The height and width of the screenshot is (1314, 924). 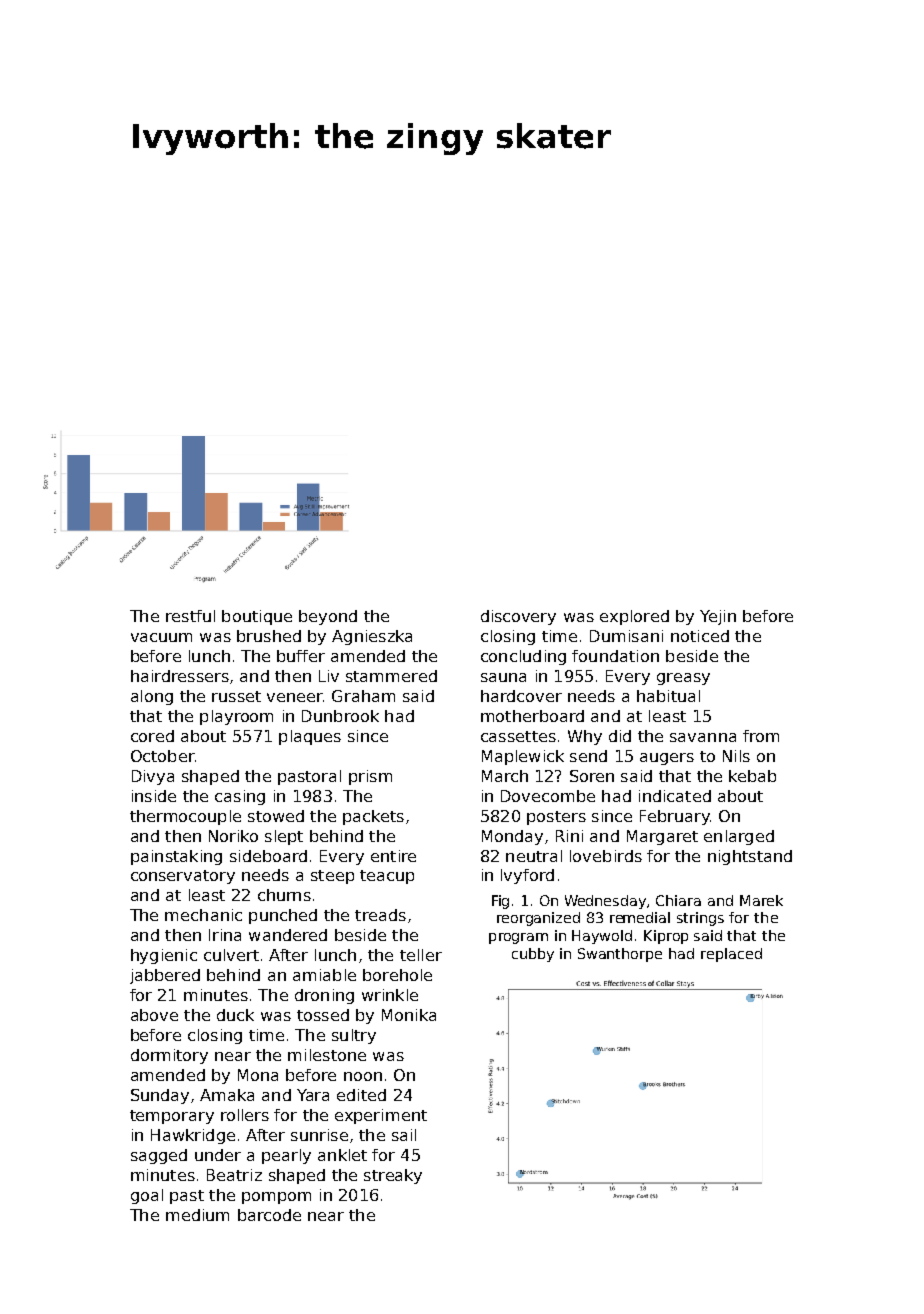 What do you see at coordinates (739, 837) in the screenshot?
I see `enlarged` at bounding box center [739, 837].
